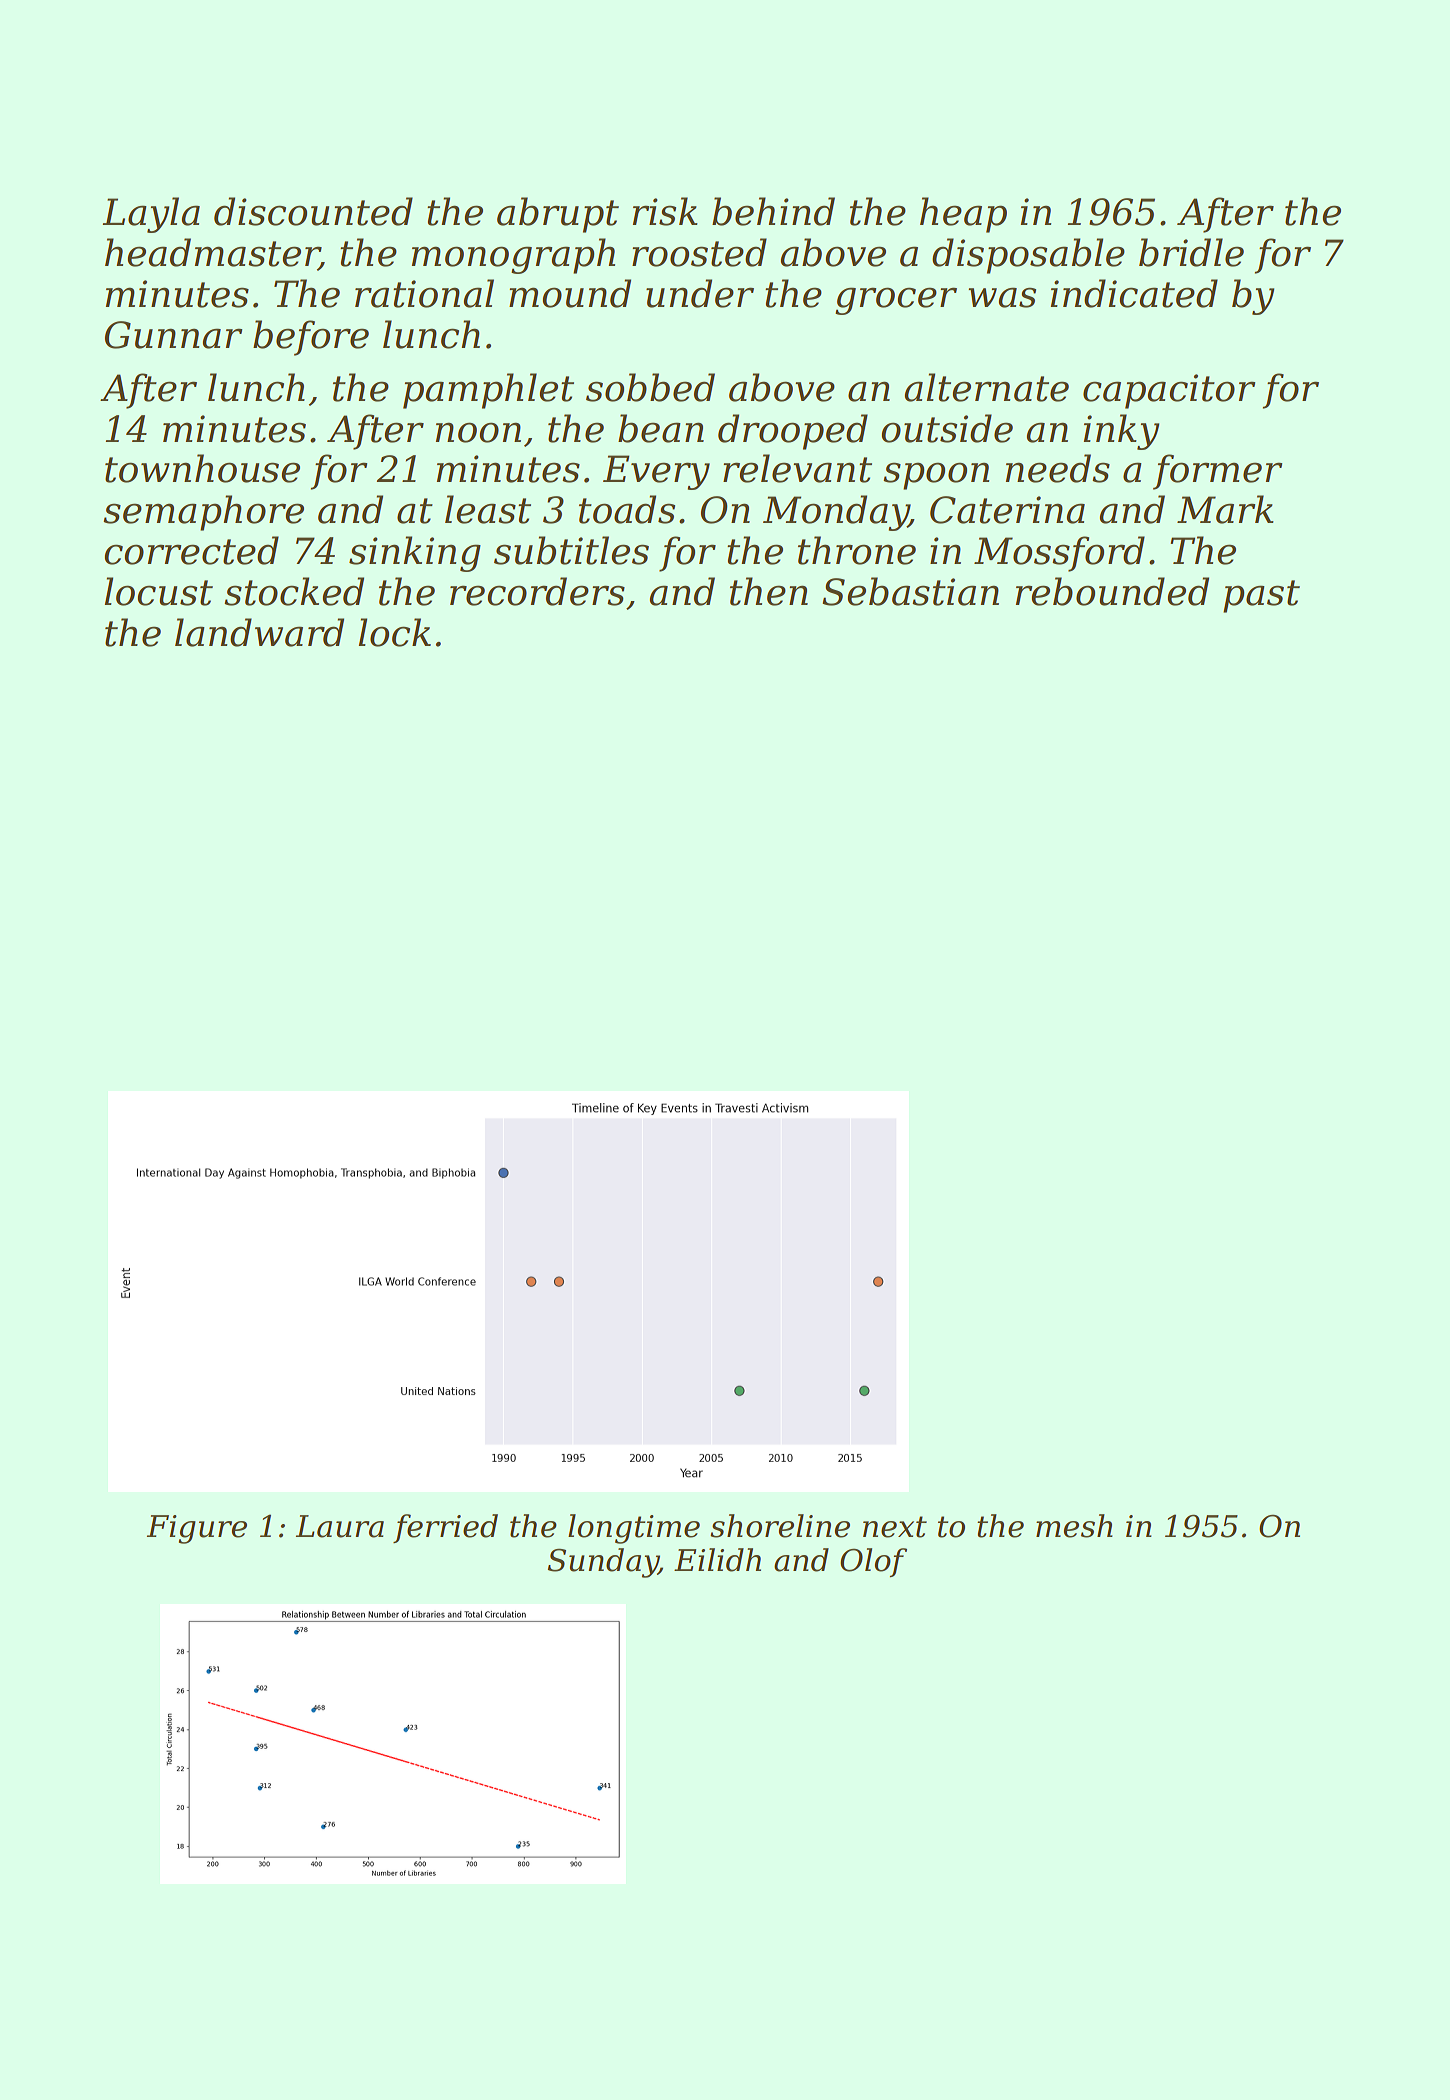 This screenshot has width=1450, height=2100. I want to click on landward, so click(259, 632).
